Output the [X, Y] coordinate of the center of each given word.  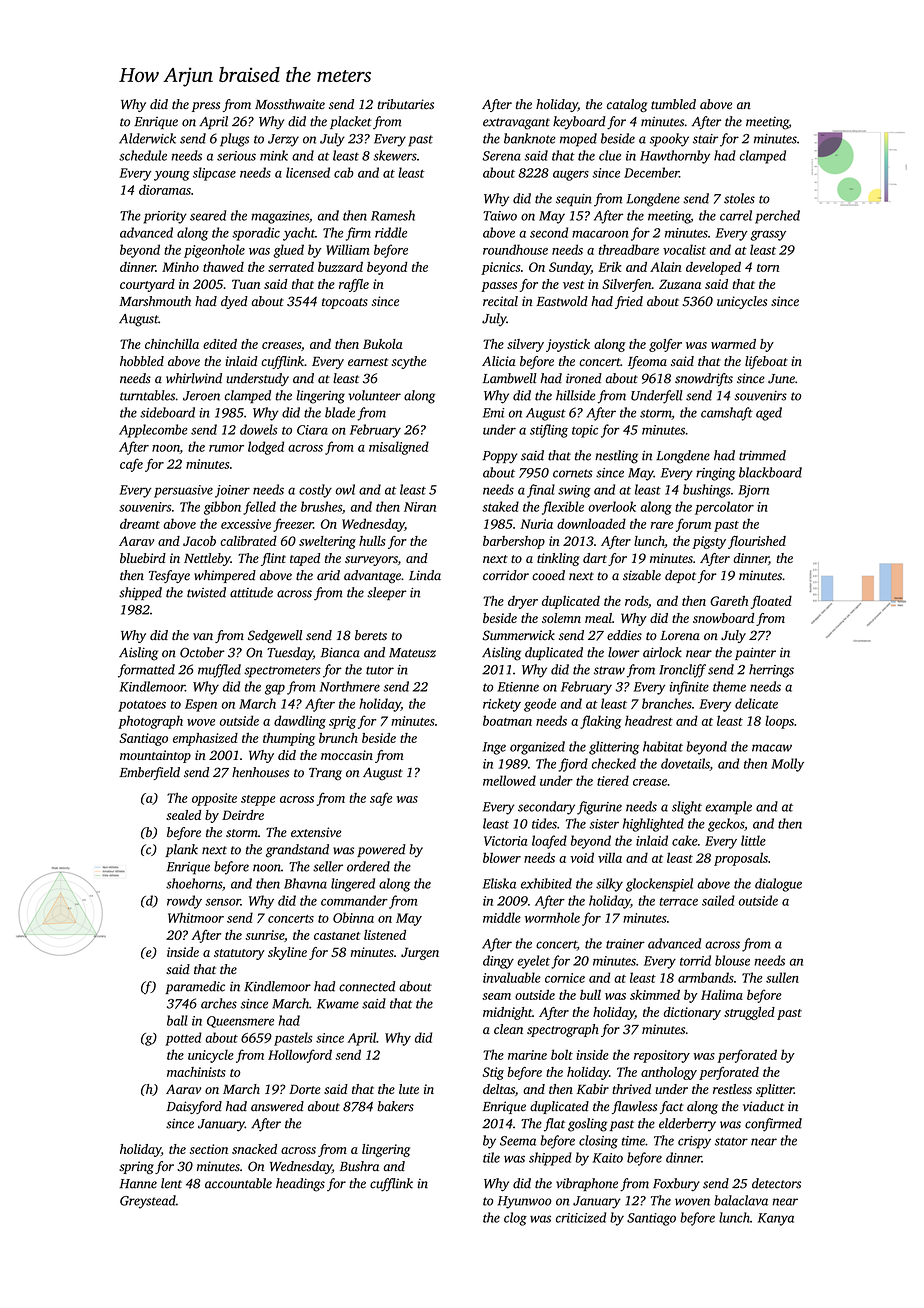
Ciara [312, 430]
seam [496, 996]
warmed [733, 344]
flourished [757, 542]
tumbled [673, 104]
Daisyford [194, 1107]
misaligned [399, 448]
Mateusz [412, 653]
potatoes [142, 706]
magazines [280, 217]
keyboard [579, 122]
